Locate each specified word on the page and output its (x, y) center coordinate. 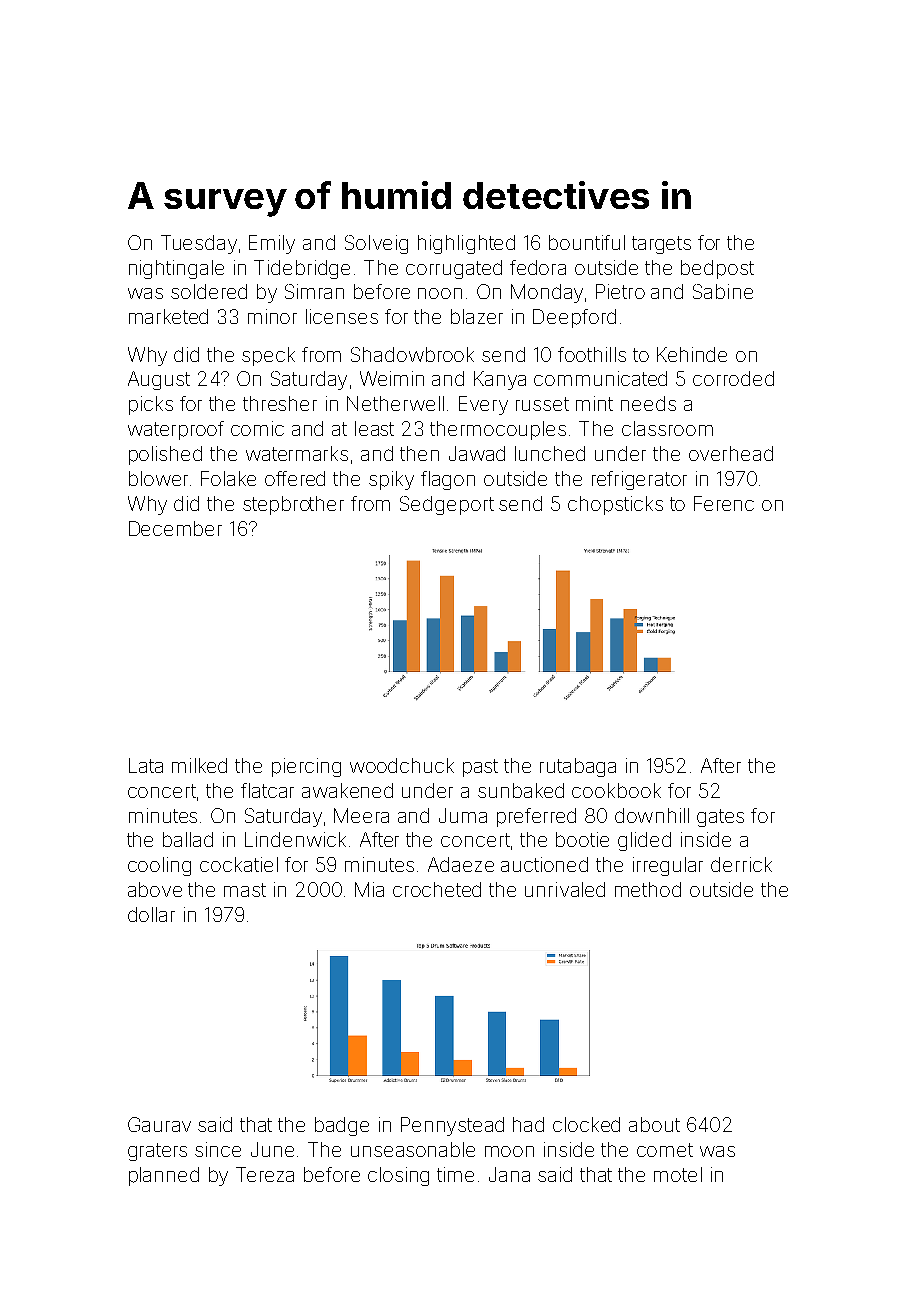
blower (158, 478)
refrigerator (639, 480)
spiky (391, 480)
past (480, 768)
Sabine (723, 291)
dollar (151, 914)
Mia (369, 889)
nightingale (176, 269)
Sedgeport (447, 505)
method (648, 889)
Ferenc (724, 503)
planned (164, 1176)
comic (257, 428)
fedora (538, 267)
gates (720, 818)
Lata (146, 765)
